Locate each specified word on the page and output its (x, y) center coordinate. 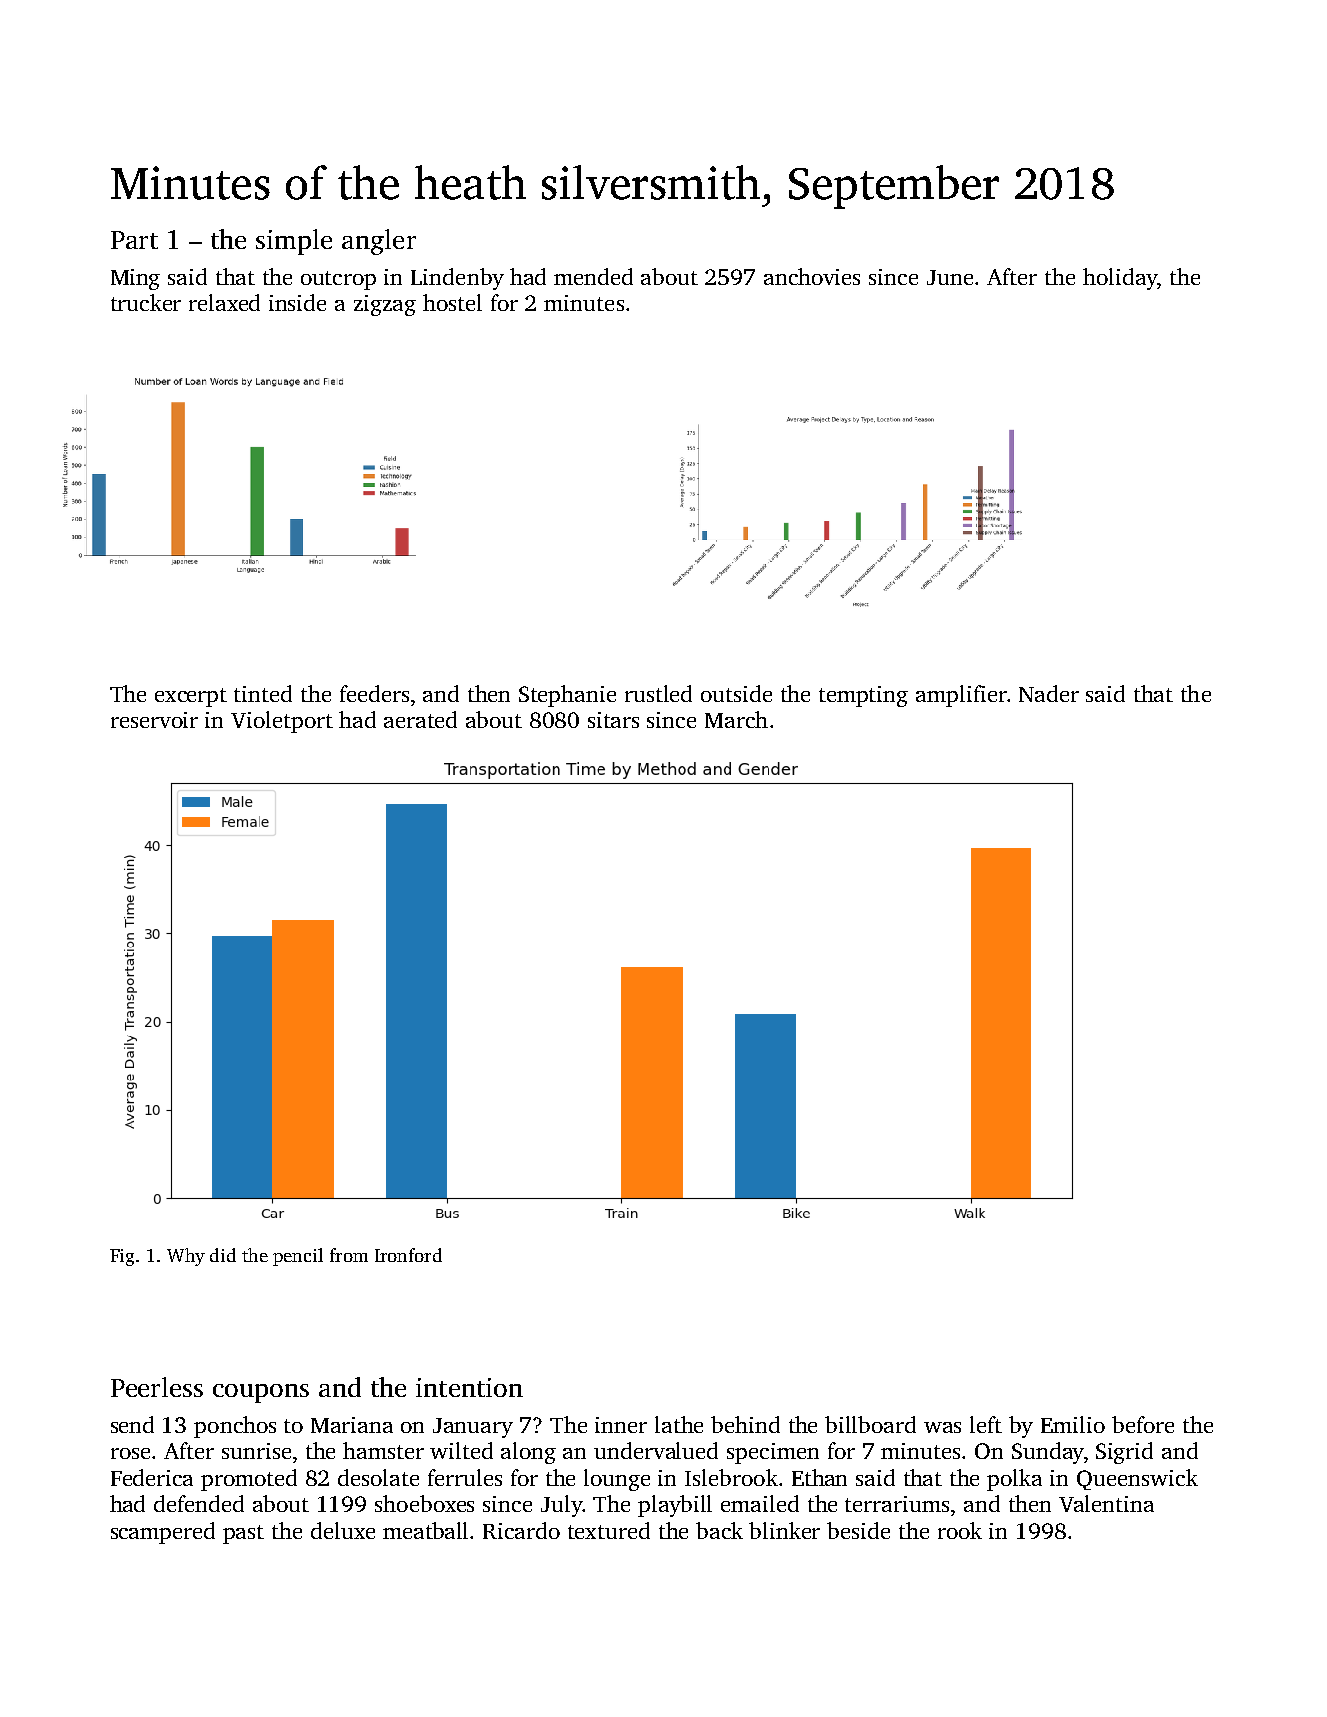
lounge (617, 1480)
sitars (613, 720)
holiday (1120, 279)
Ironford (408, 1255)
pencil (298, 1257)
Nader (1049, 693)
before (1143, 1424)
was (942, 1427)
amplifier (961, 696)
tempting (863, 696)
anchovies (812, 276)
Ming (135, 279)
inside (297, 302)
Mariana (352, 1425)
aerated (420, 719)
